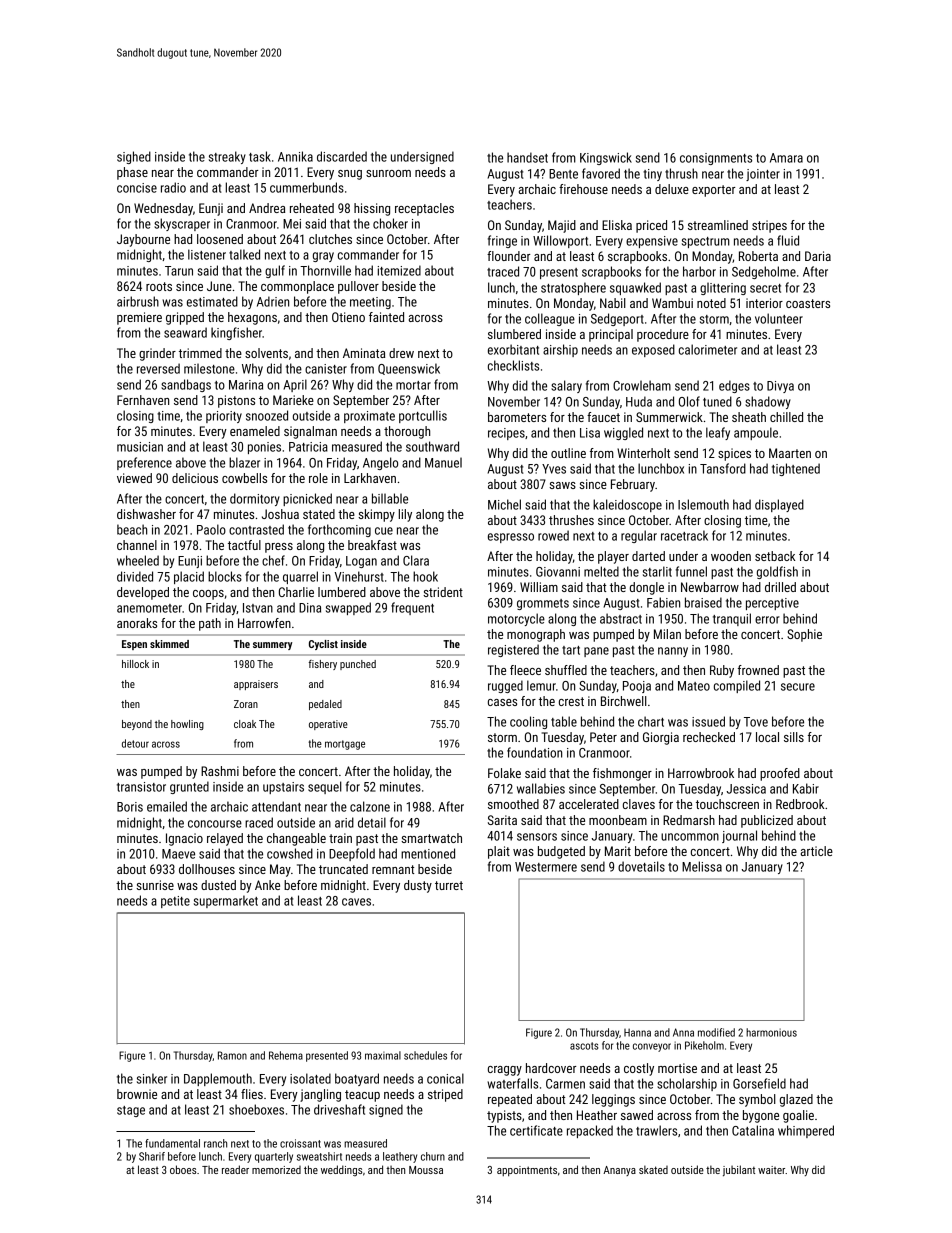  I want to click on issued, so click(708, 721).
